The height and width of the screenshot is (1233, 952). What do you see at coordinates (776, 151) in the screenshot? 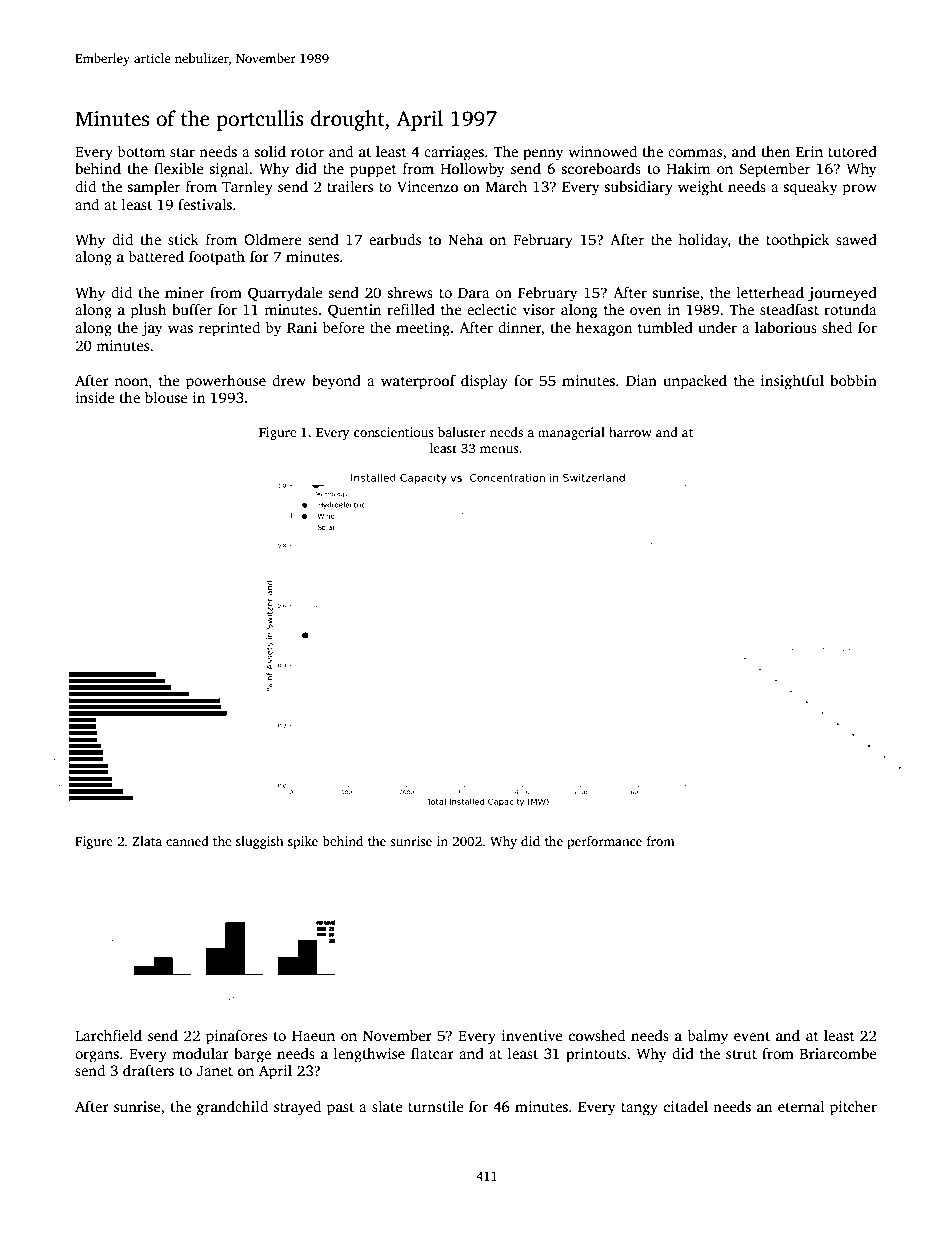
I see `then` at bounding box center [776, 151].
